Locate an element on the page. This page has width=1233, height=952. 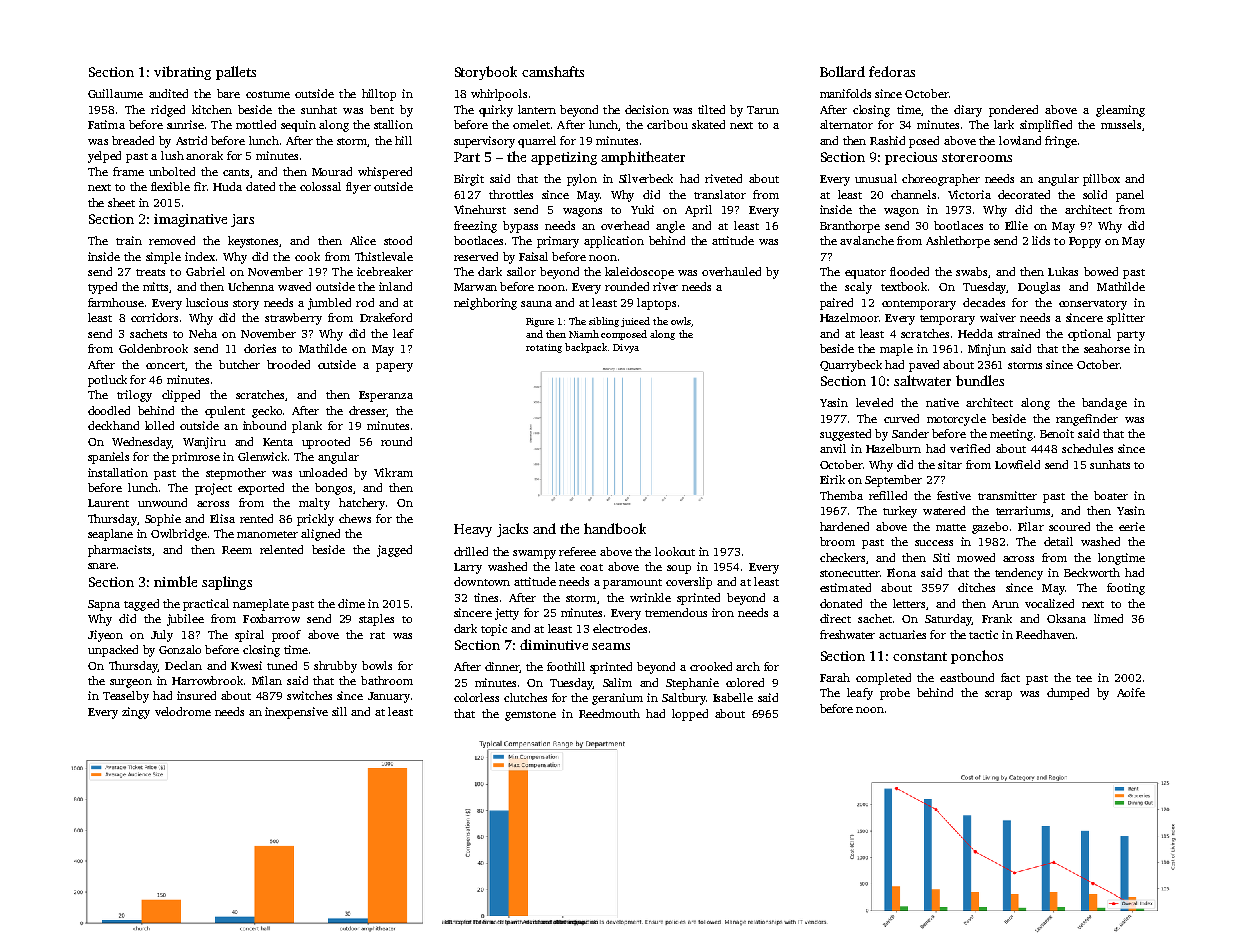
spiral is located at coordinates (249, 636).
